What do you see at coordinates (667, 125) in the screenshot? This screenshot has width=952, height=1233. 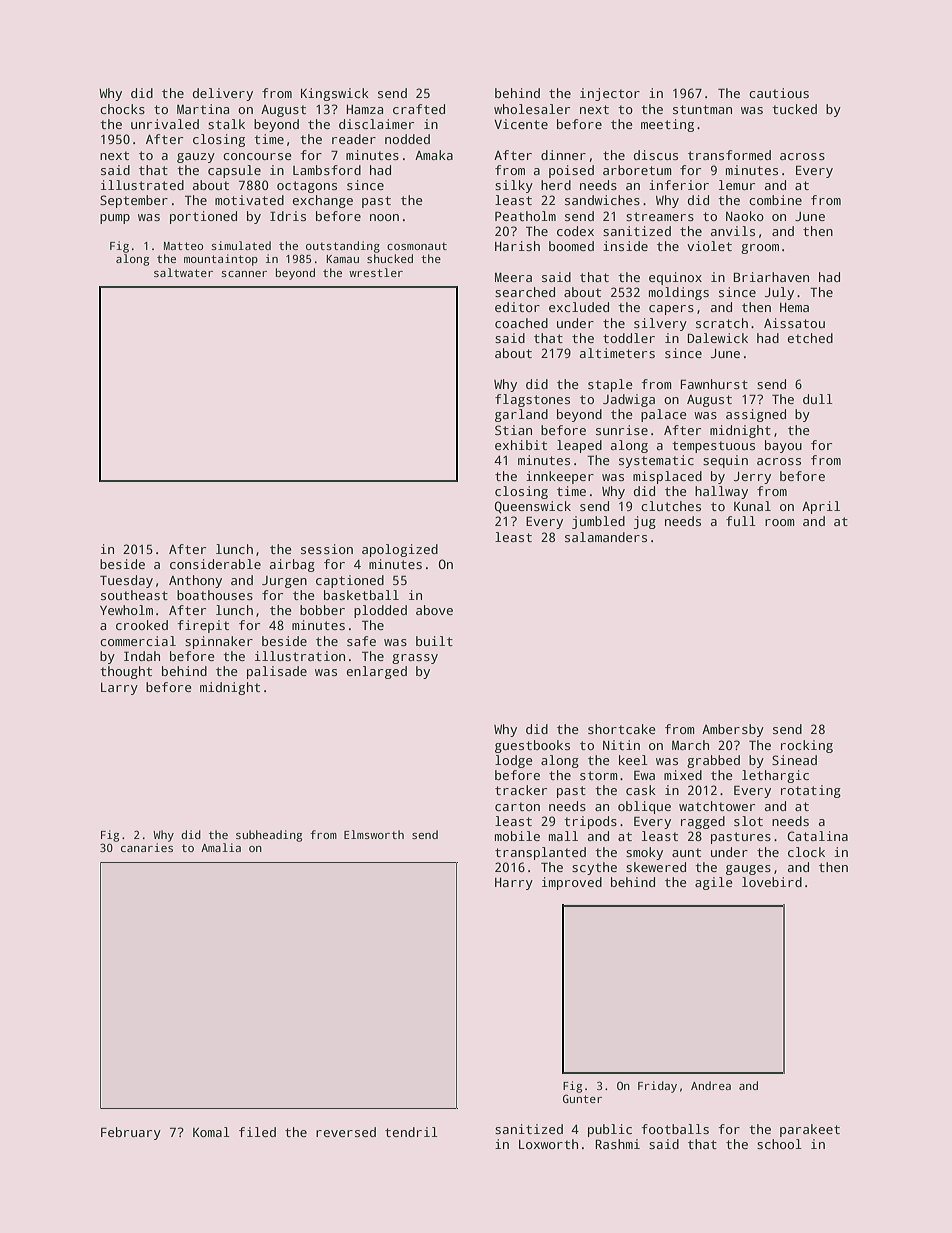 I see `meeting` at bounding box center [667, 125].
